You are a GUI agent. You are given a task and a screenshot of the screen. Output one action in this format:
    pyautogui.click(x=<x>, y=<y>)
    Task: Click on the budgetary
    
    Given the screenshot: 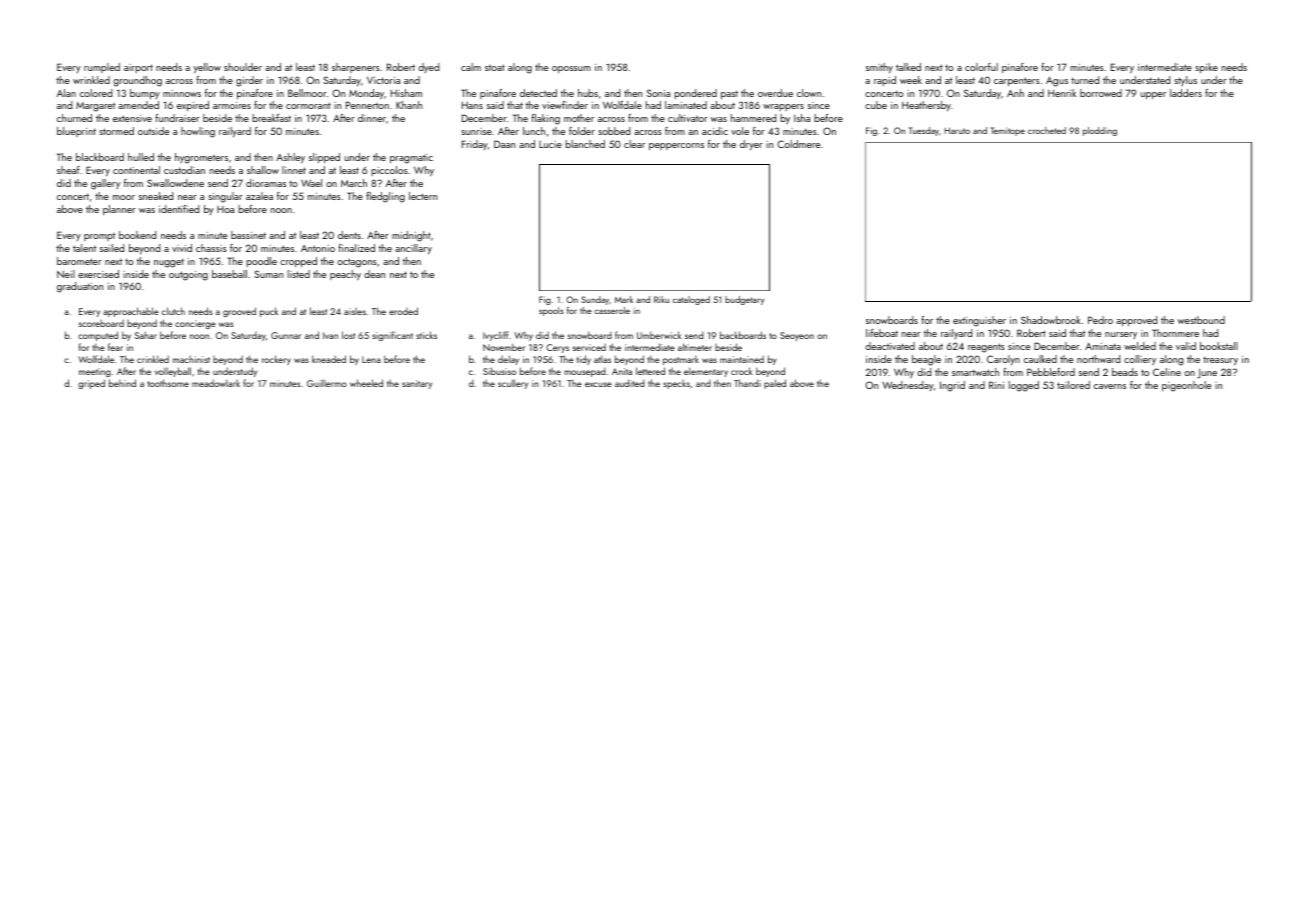 What is the action you would take?
    pyautogui.click(x=744, y=300)
